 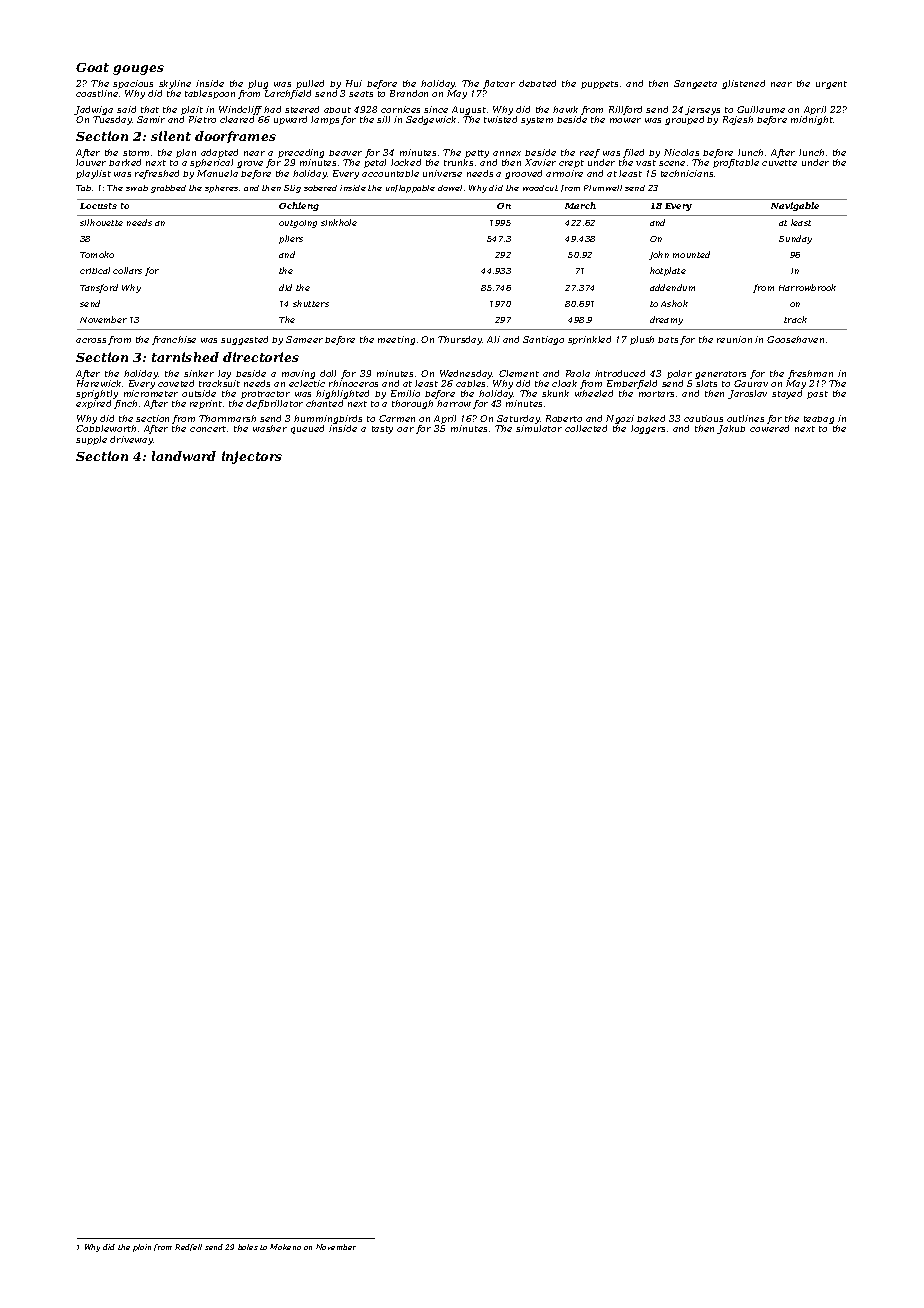 What do you see at coordinates (252, 457) in the screenshot?
I see `injectors` at bounding box center [252, 457].
